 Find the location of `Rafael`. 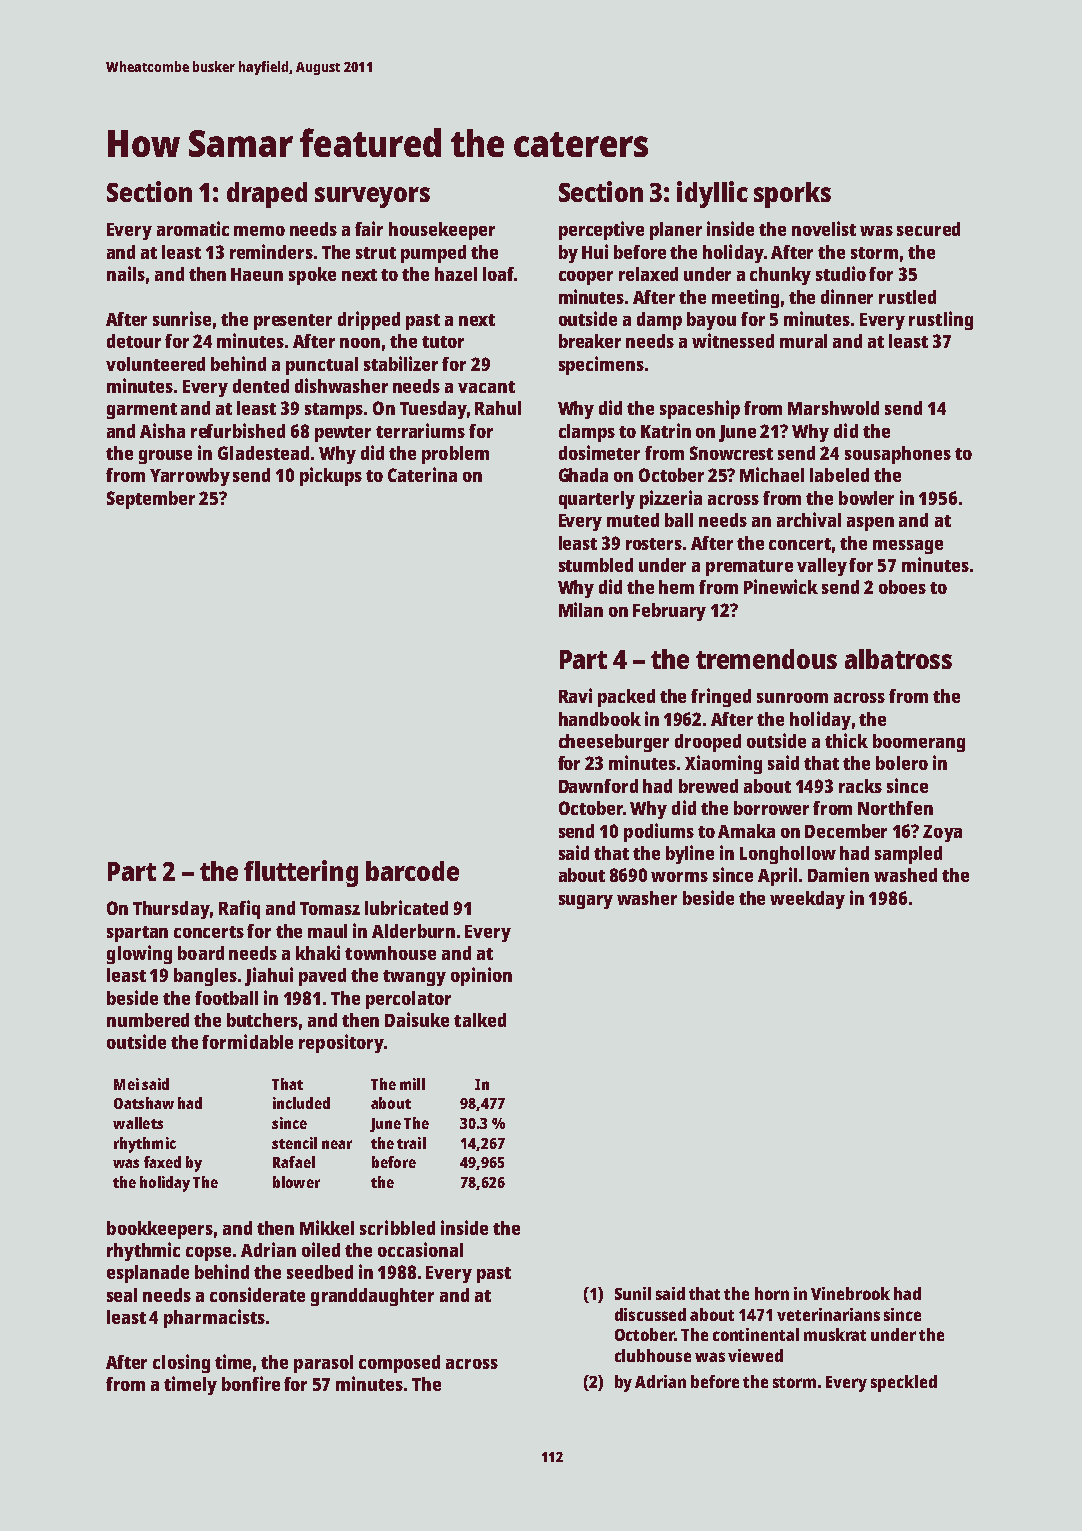

Rafael is located at coordinates (294, 1162).
